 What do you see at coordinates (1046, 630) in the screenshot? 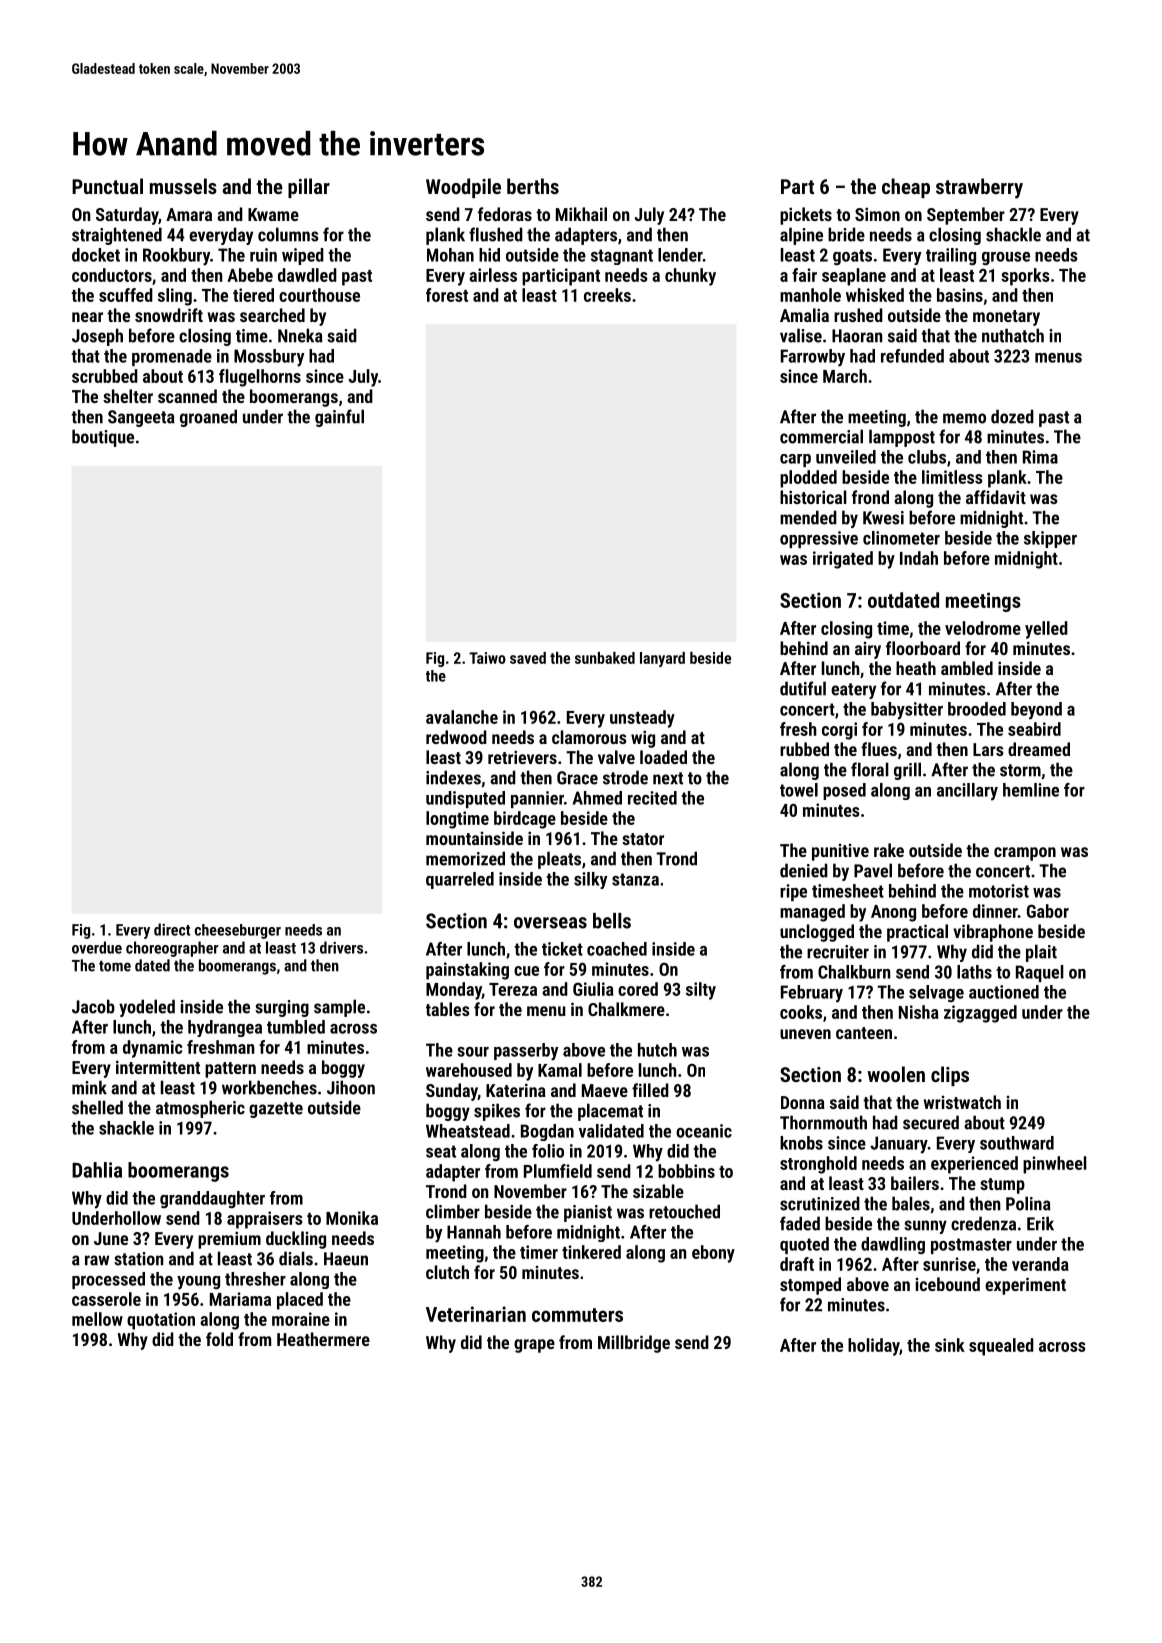
I see `yelled` at bounding box center [1046, 630].
